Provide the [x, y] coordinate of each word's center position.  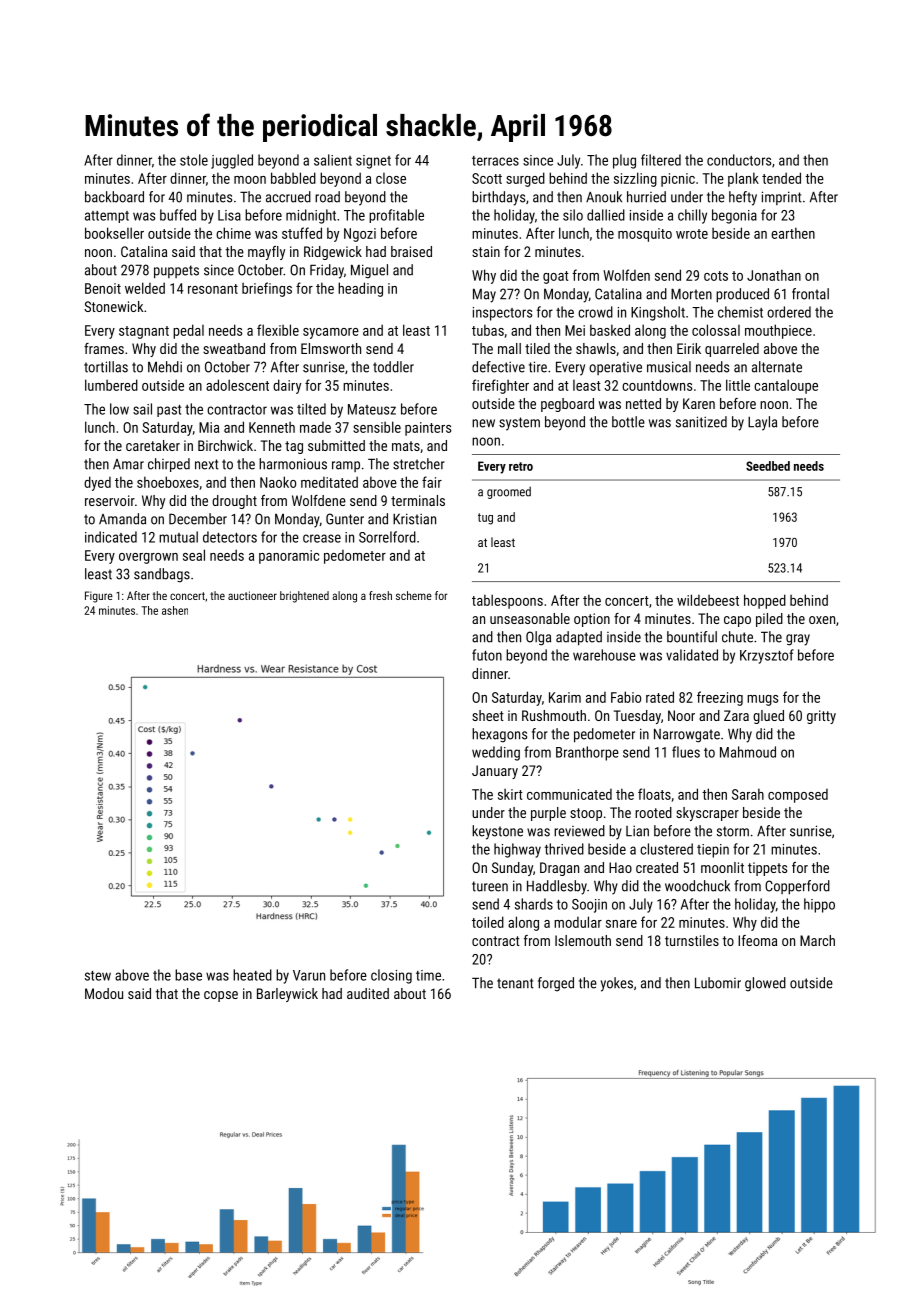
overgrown [148, 558]
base [188, 975]
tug [485, 519]
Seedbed [768, 466]
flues [686, 752]
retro [521, 466]
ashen [175, 610]
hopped [765, 601]
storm [733, 831]
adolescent [237, 385]
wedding [496, 753]
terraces [495, 161]
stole [194, 160]
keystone [497, 832]
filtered [661, 160]
